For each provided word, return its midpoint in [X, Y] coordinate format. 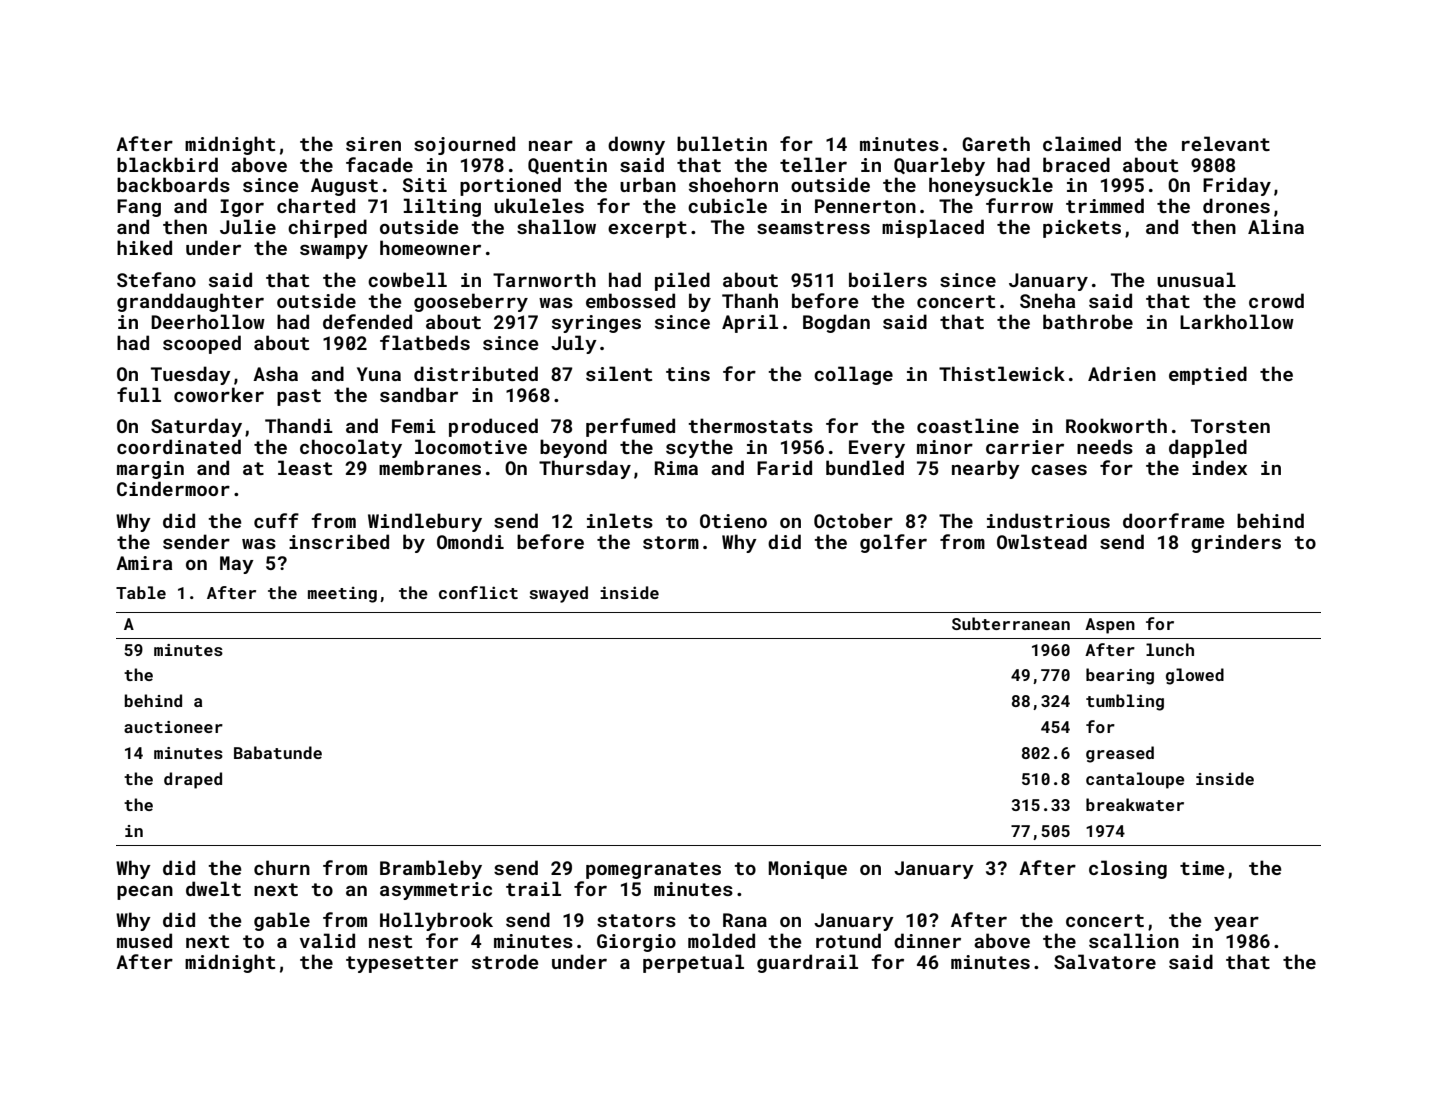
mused [144, 940]
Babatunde [278, 752]
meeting [342, 595]
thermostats [750, 425]
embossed [630, 300]
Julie [248, 226]
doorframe [1173, 520]
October [853, 520]
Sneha [1047, 300]
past [299, 397]
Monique [808, 870]
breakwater [1135, 804]
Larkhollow [1237, 321]
